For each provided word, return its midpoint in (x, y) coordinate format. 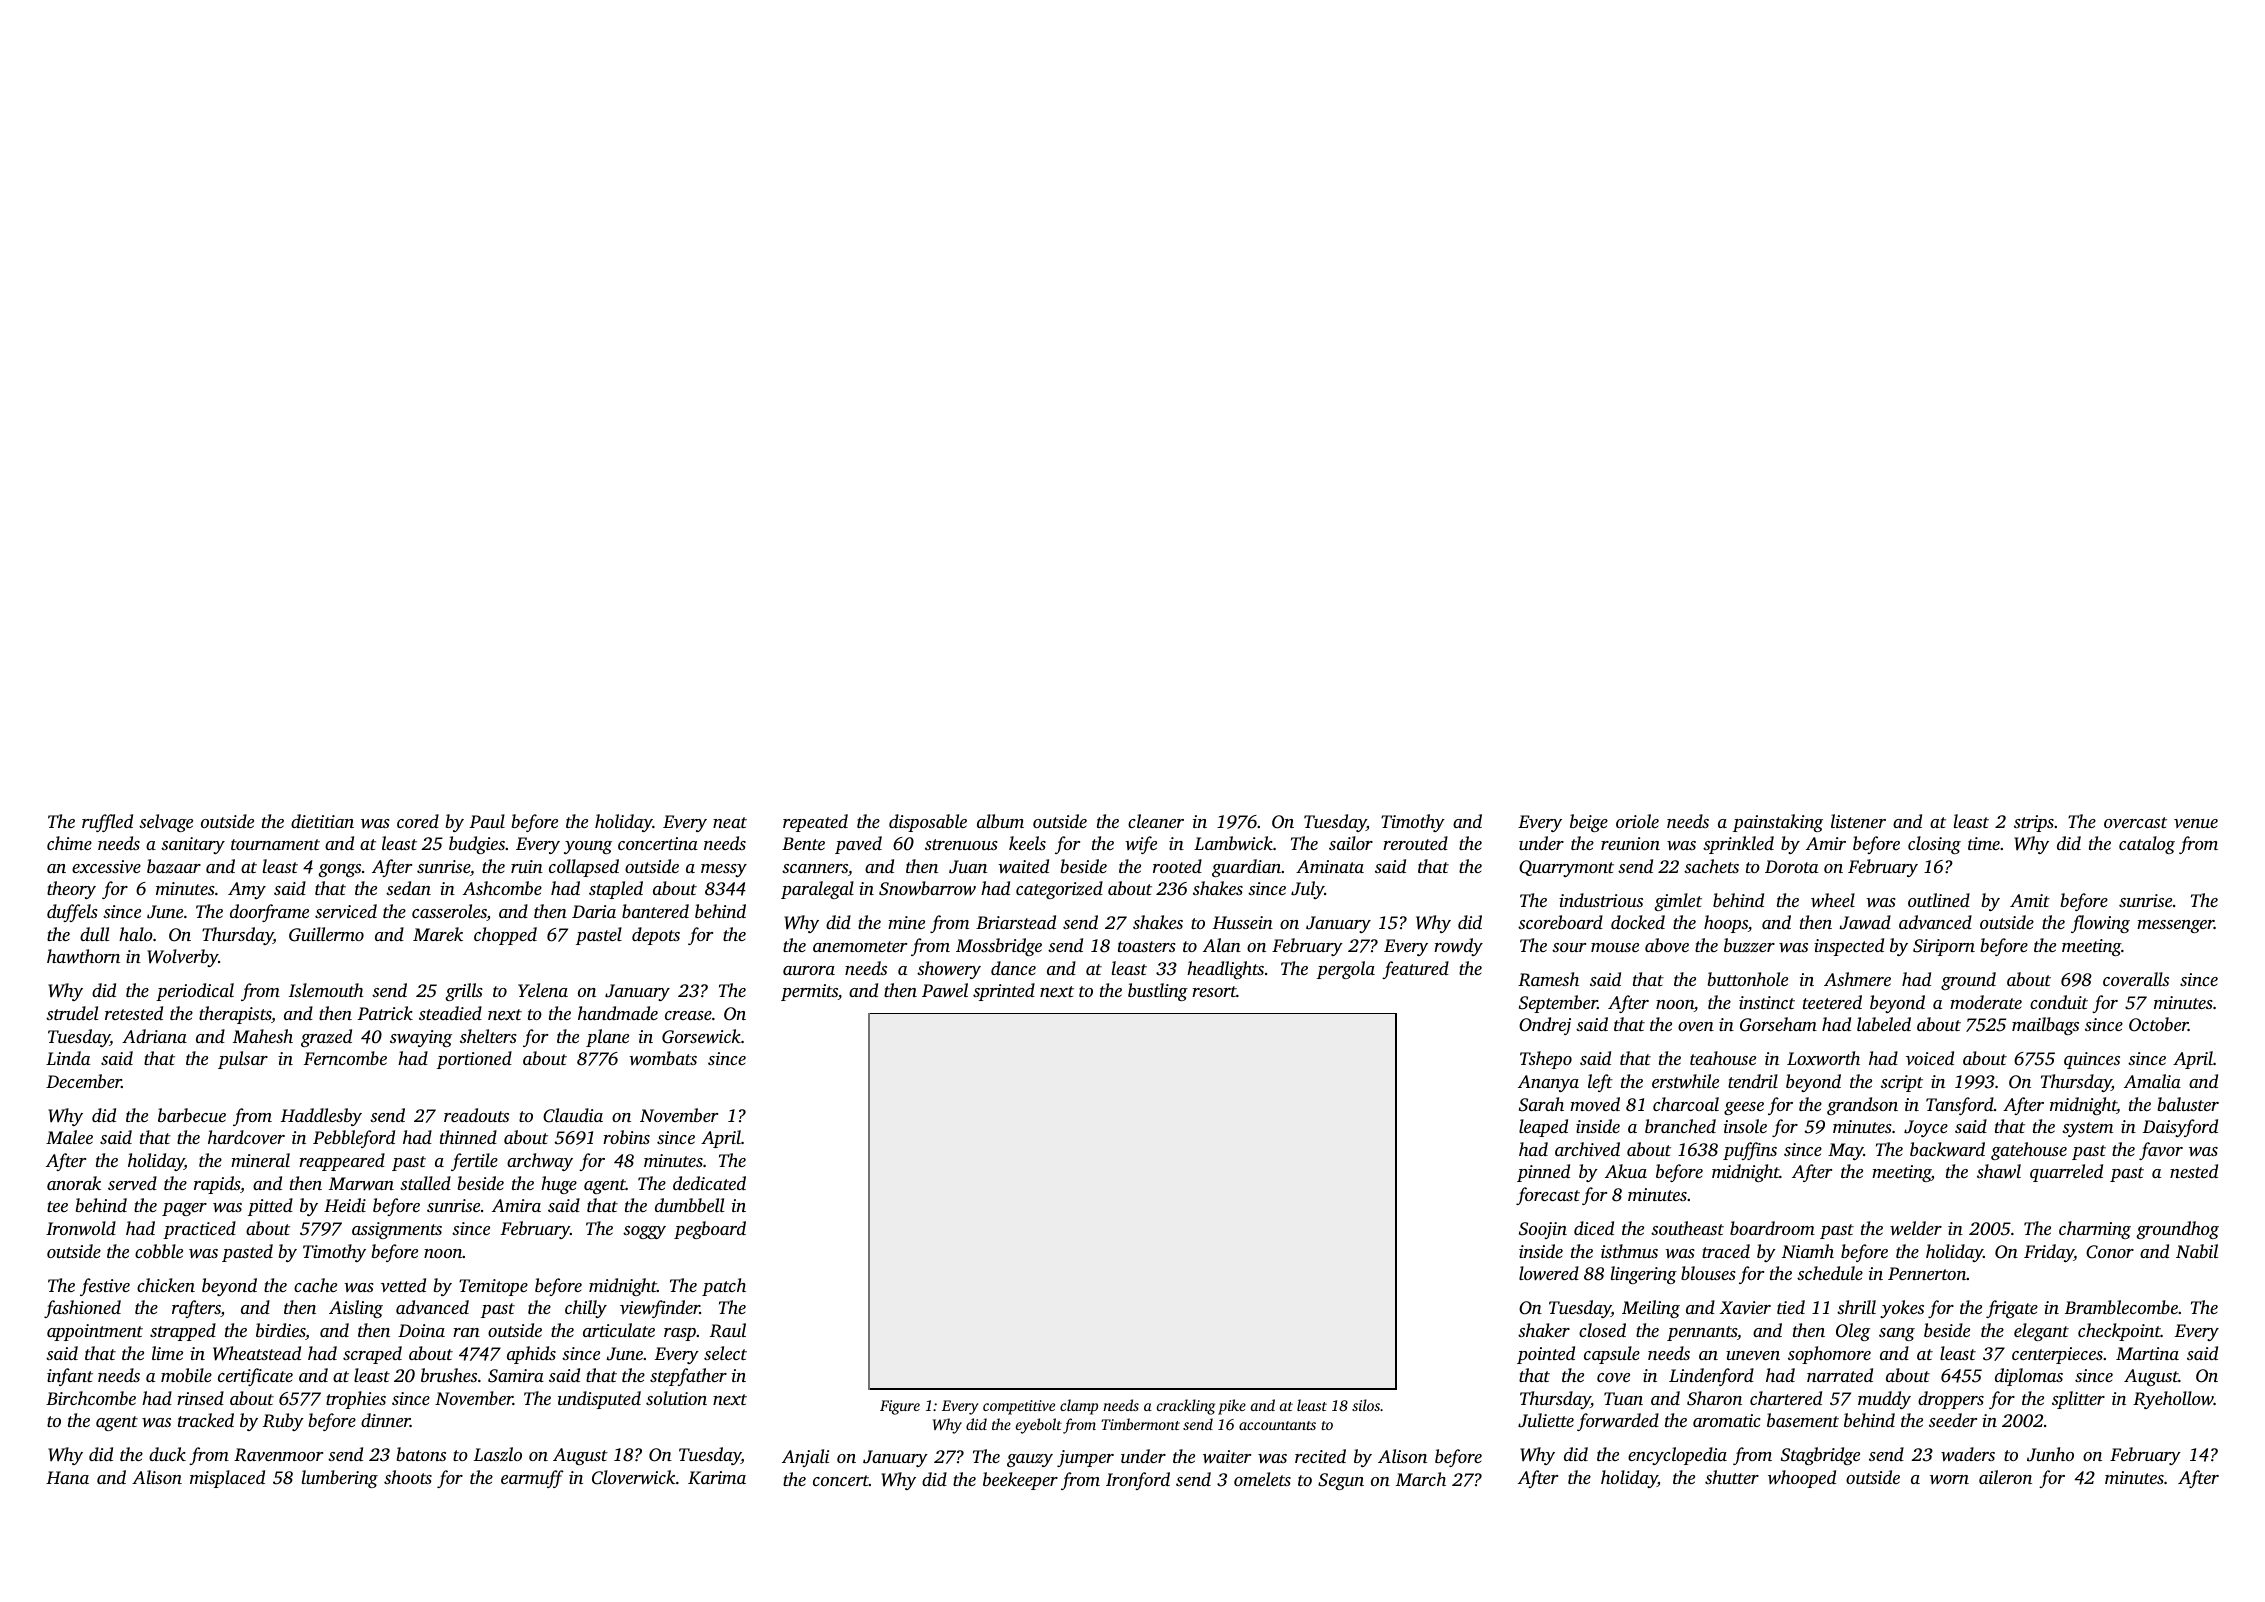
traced (1726, 1251)
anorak (74, 1183)
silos (1366, 1405)
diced (1594, 1228)
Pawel (945, 990)
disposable (928, 823)
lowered (1549, 1273)
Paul (487, 821)
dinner (385, 1420)
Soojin (1543, 1230)
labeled (1884, 1024)
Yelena (543, 990)
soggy (644, 1232)
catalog (2147, 845)
